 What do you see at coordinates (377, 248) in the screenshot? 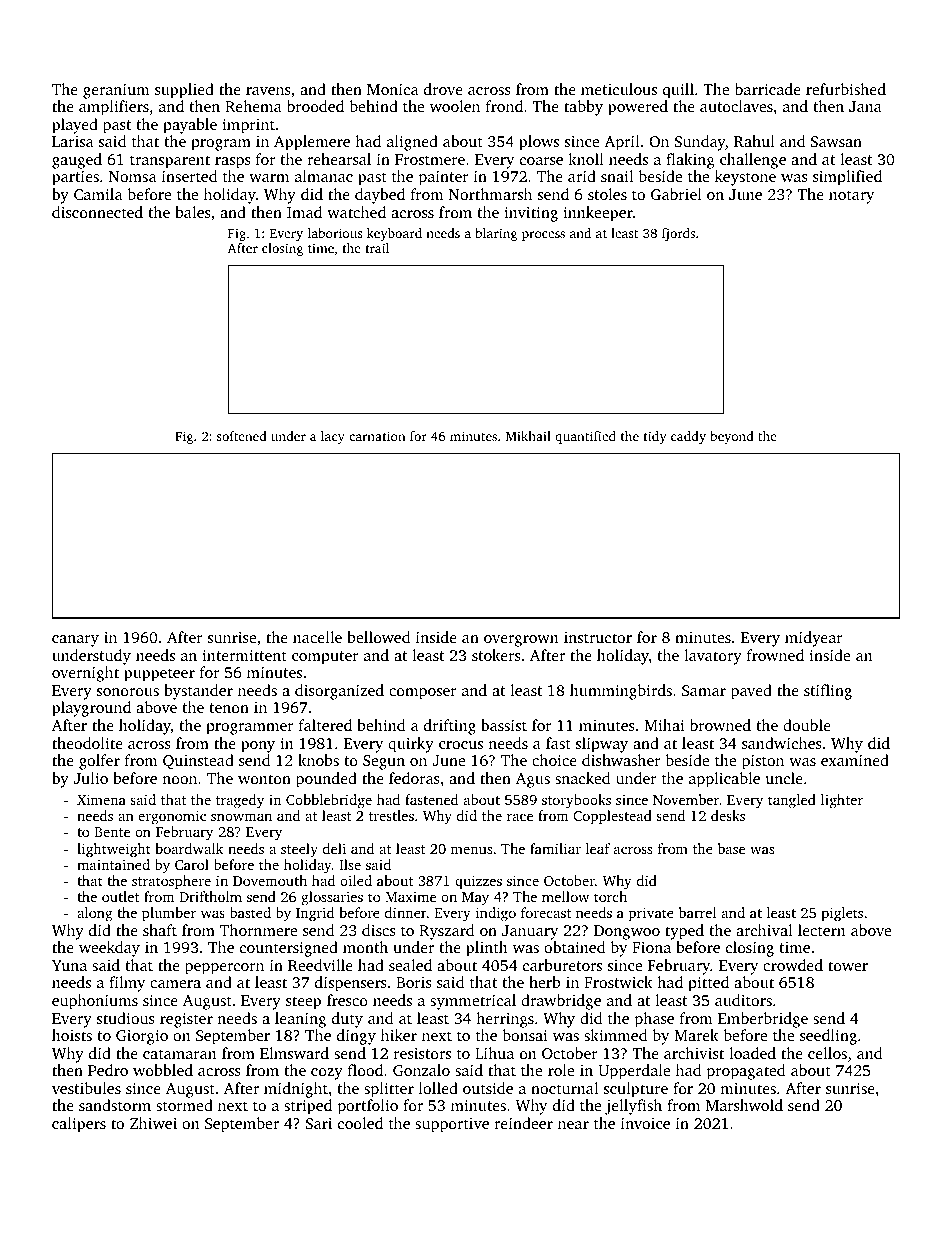
I see `trail` at bounding box center [377, 248].
